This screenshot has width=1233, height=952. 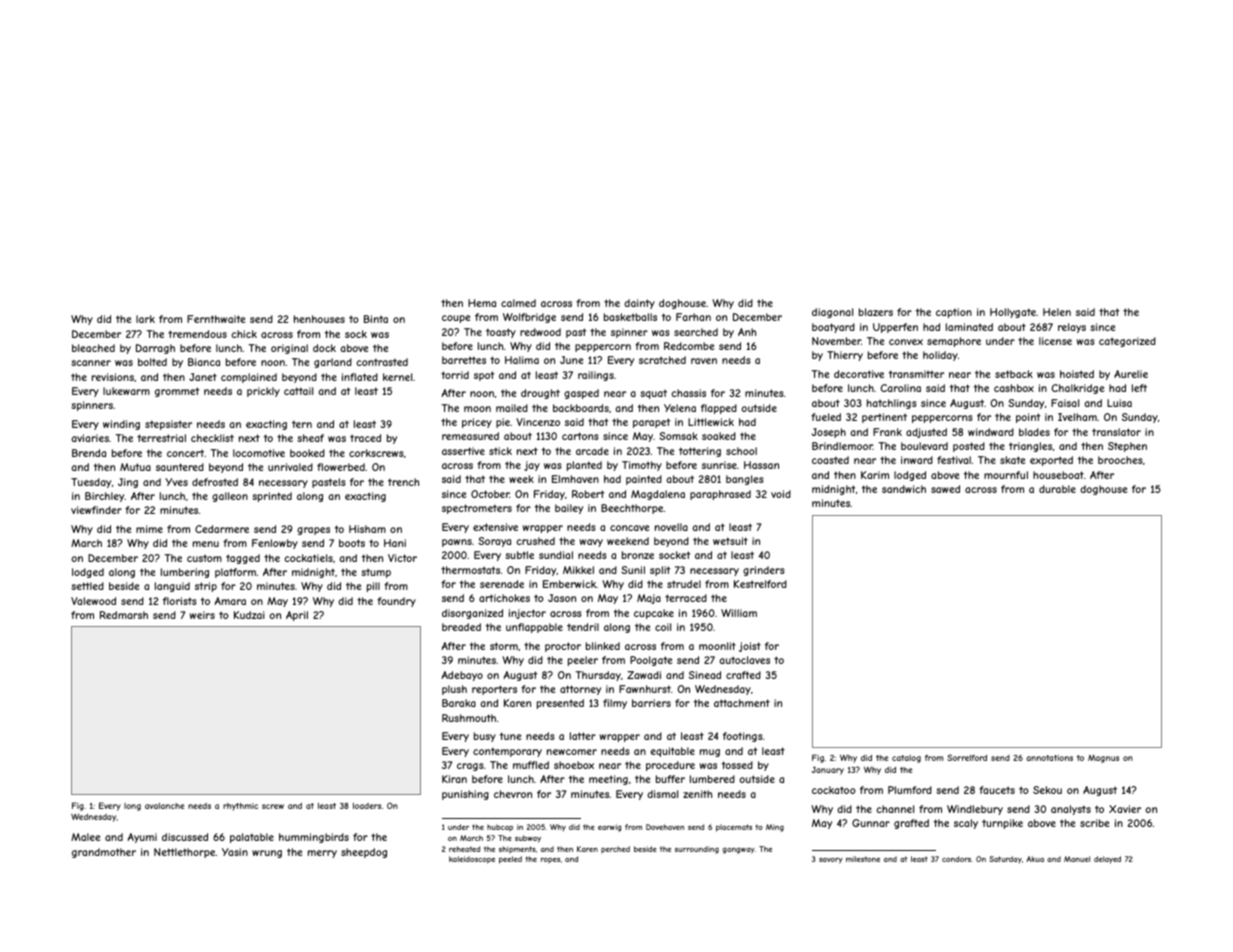 What do you see at coordinates (750, 647) in the screenshot?
I see `joist` at bounding box center [750, 647].
